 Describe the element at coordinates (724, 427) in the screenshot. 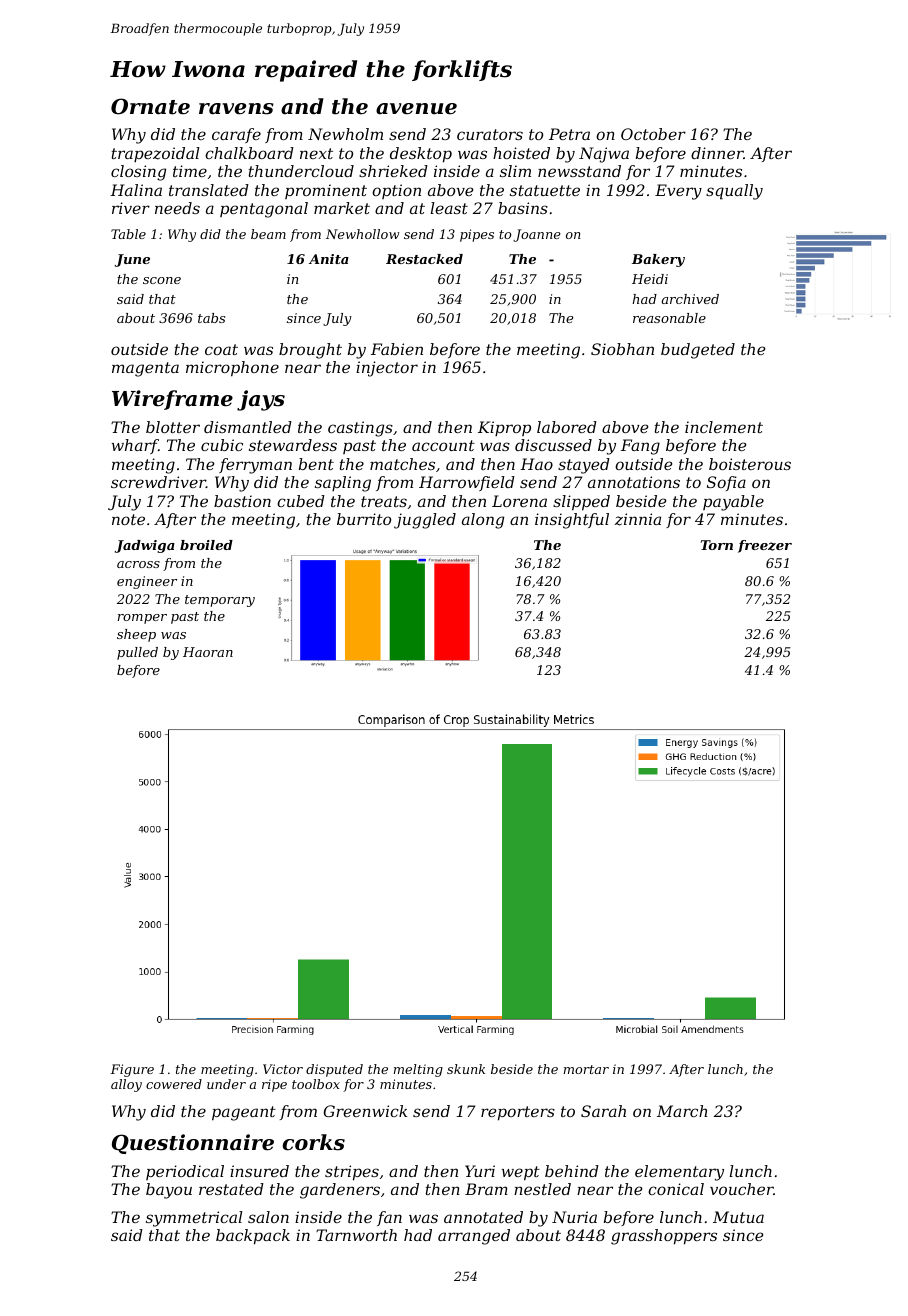

I see `inclement` at that location.
